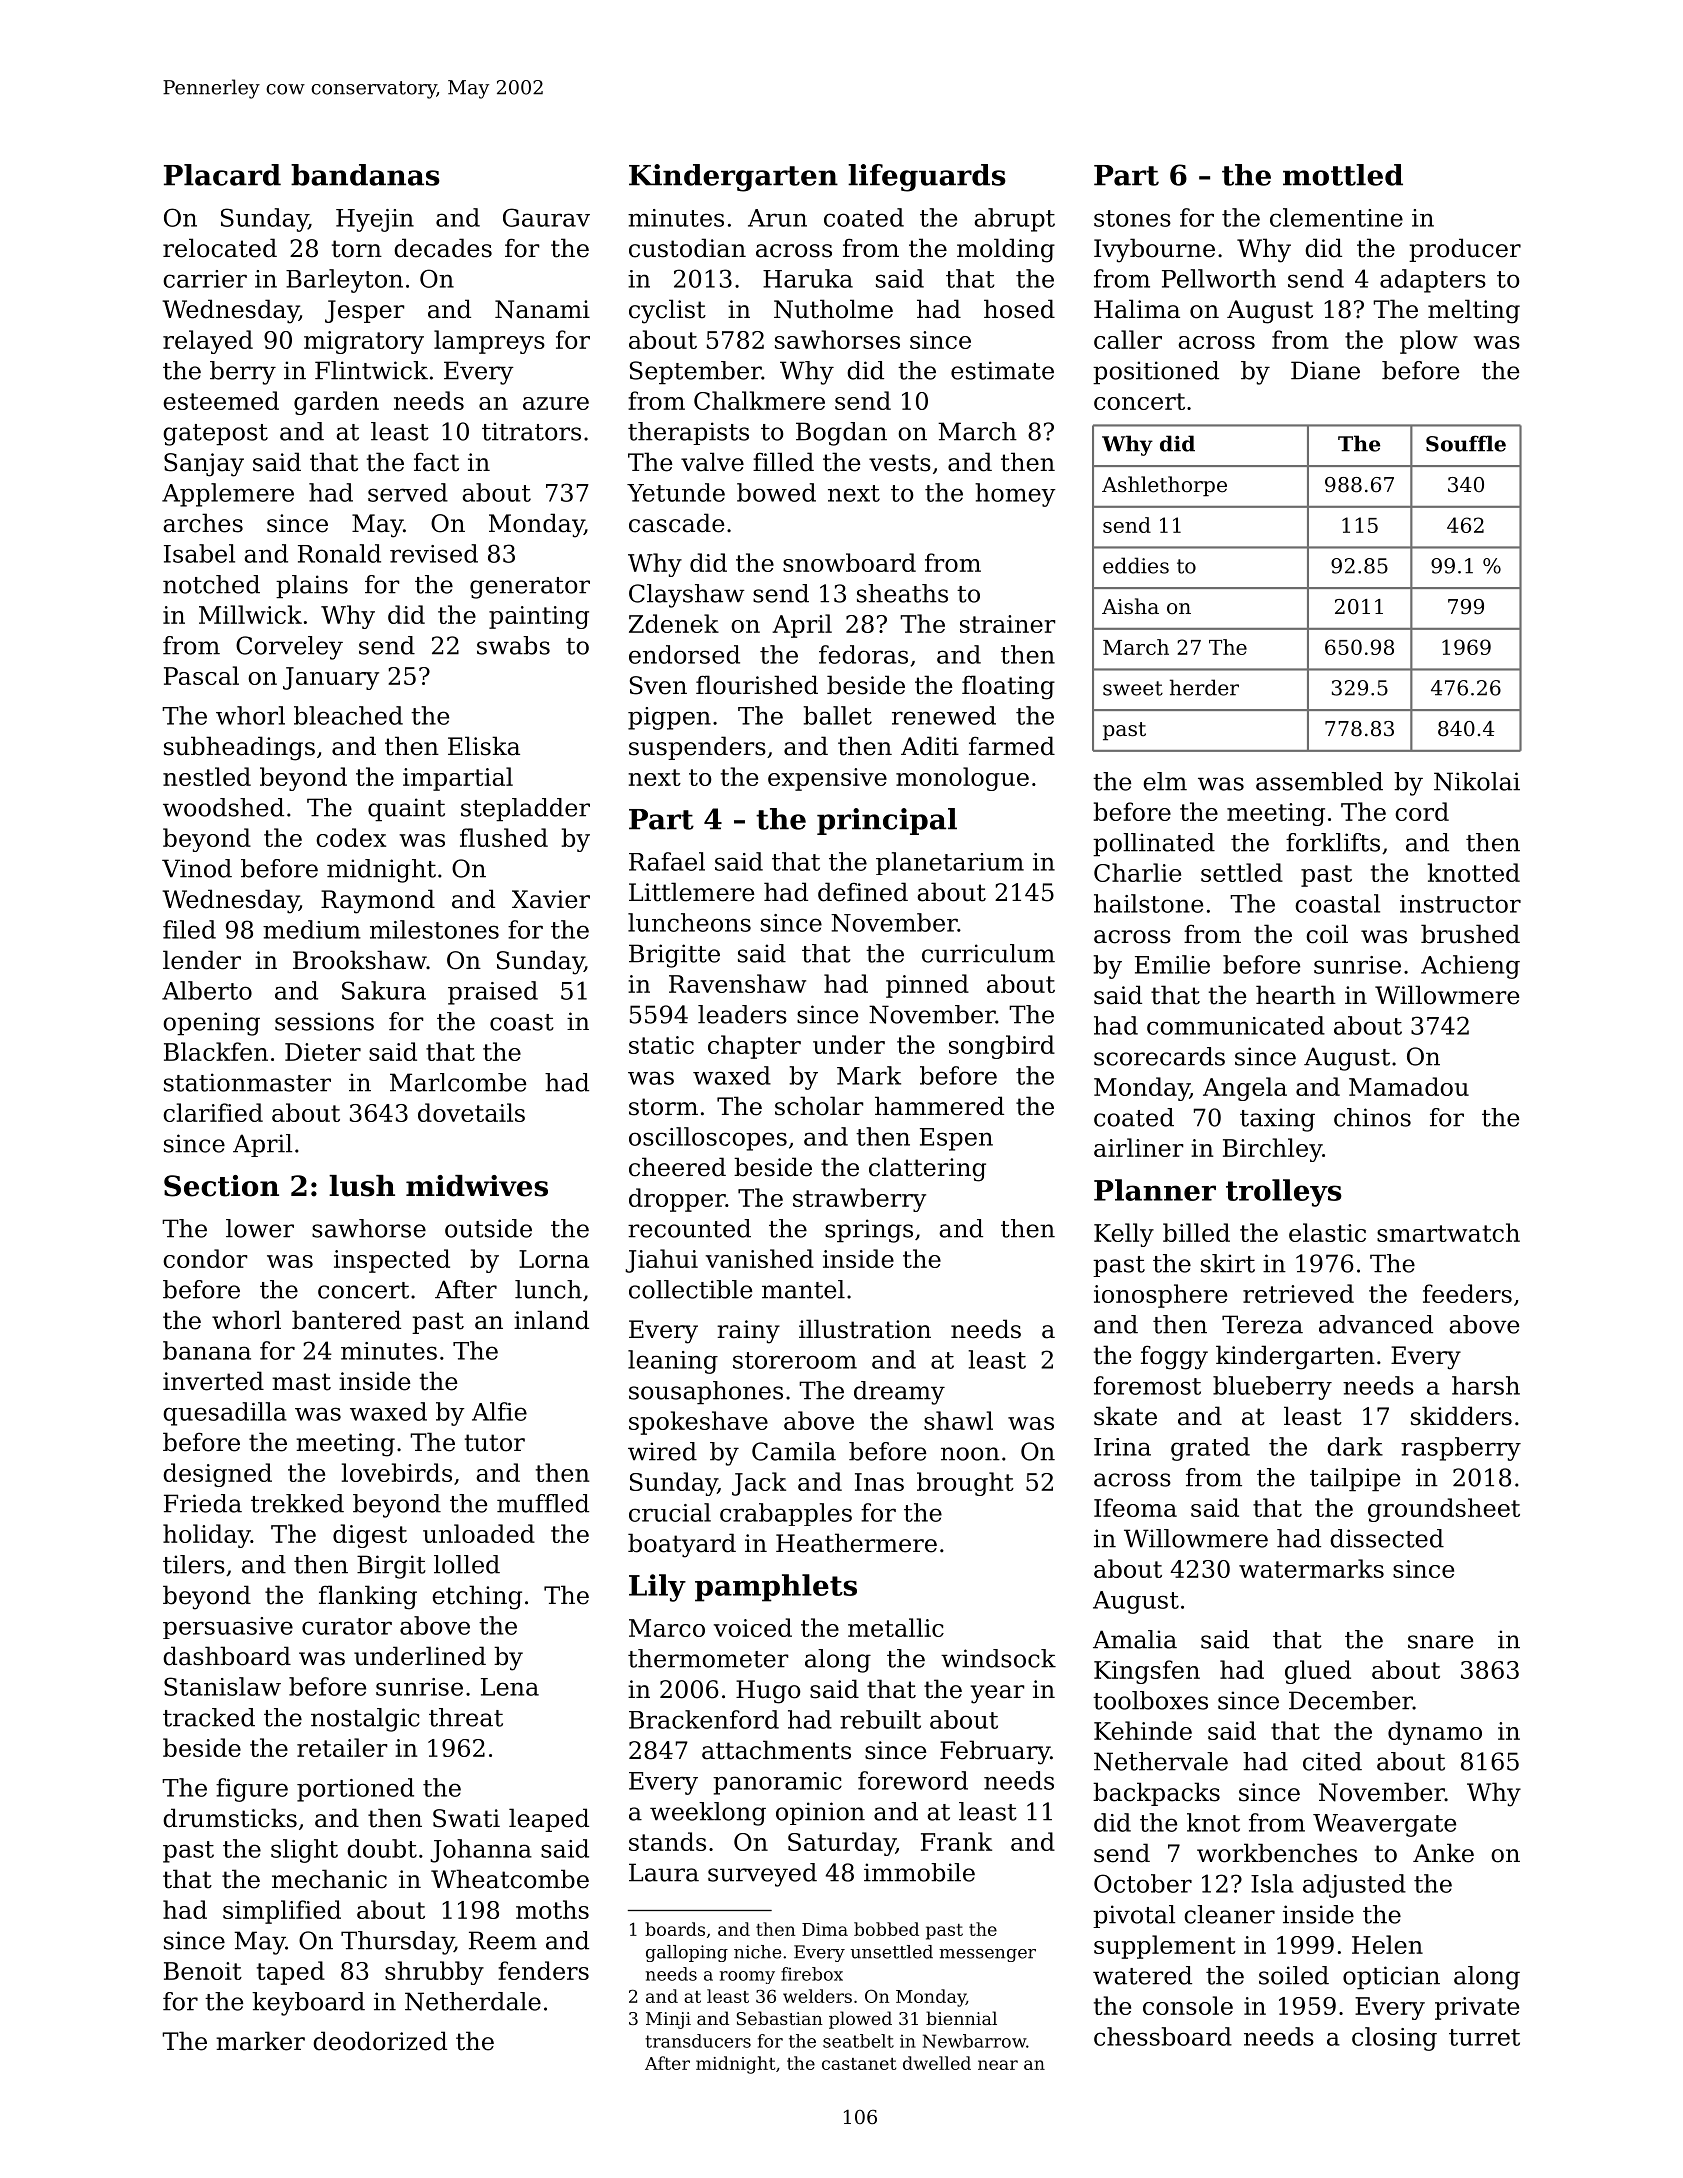 This screenshot has height=2178, width=1683. Describe the element at coordinates (339, 553) in the screenshot. I see `Ronald` at that location.
